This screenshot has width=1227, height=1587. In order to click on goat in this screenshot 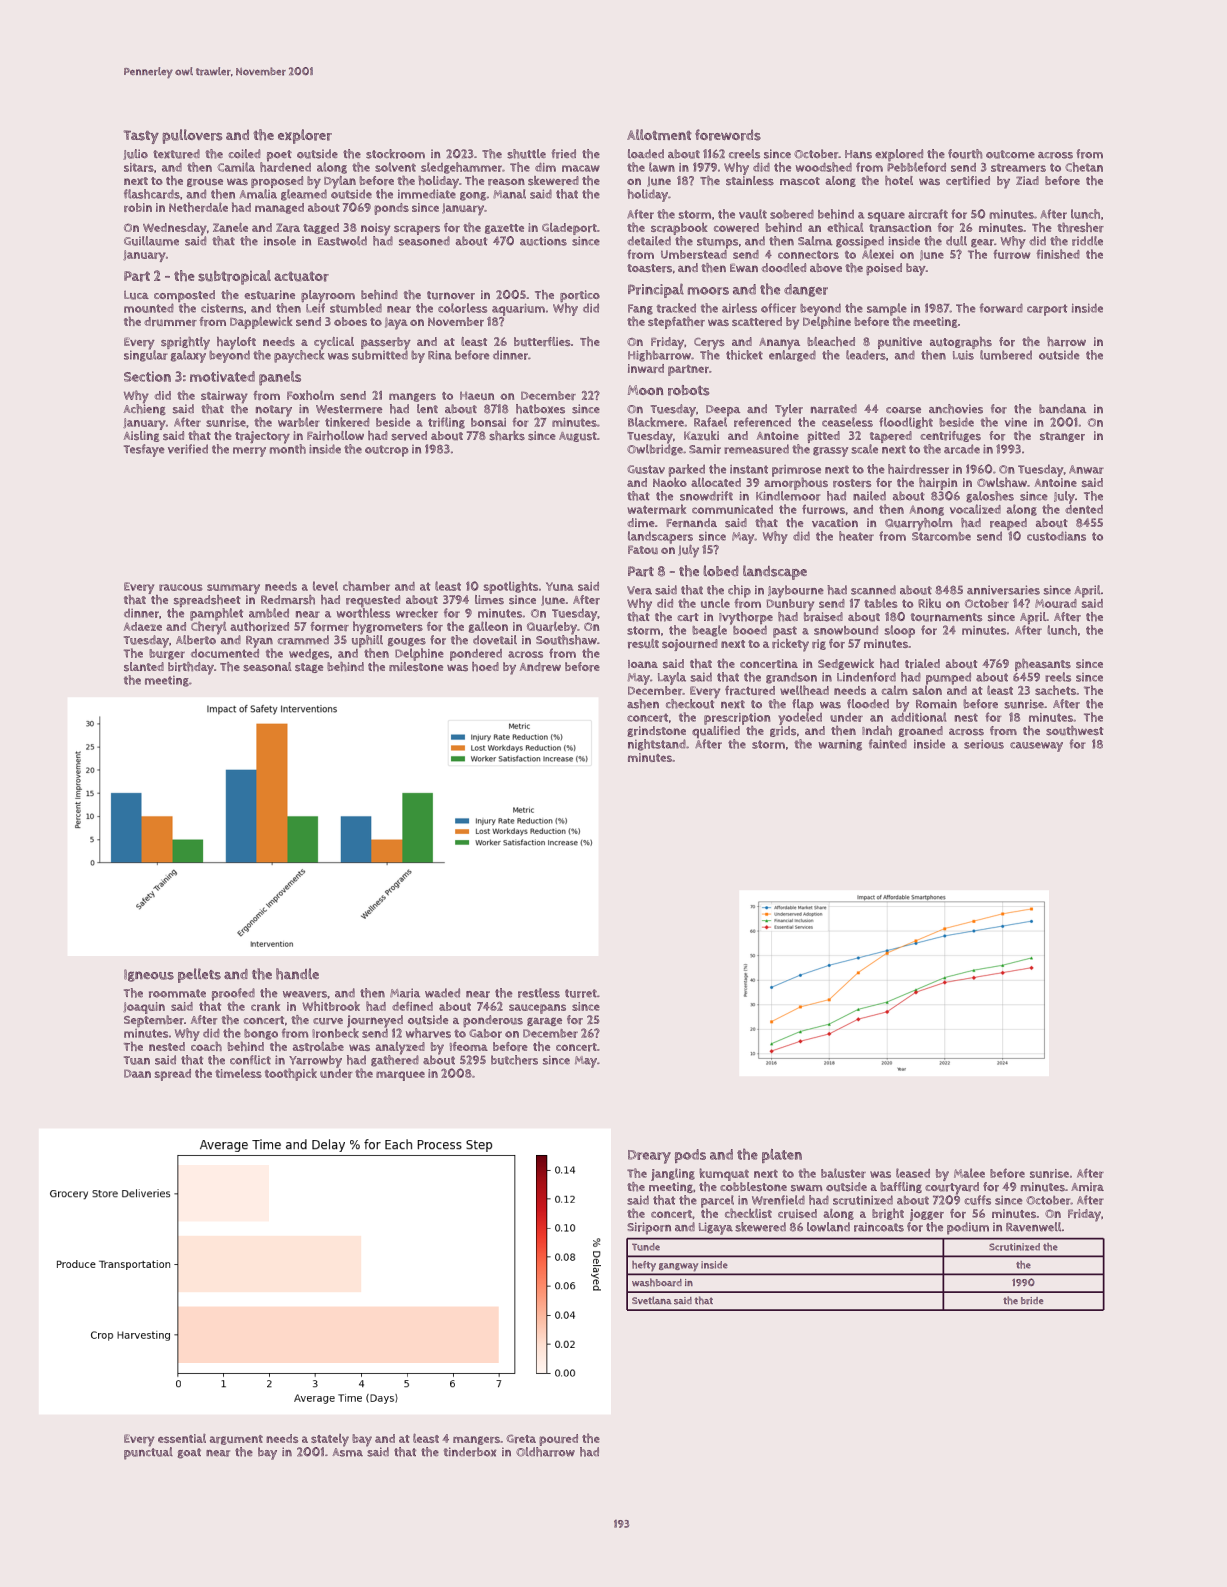, I will do `click(189, 1453)`.
